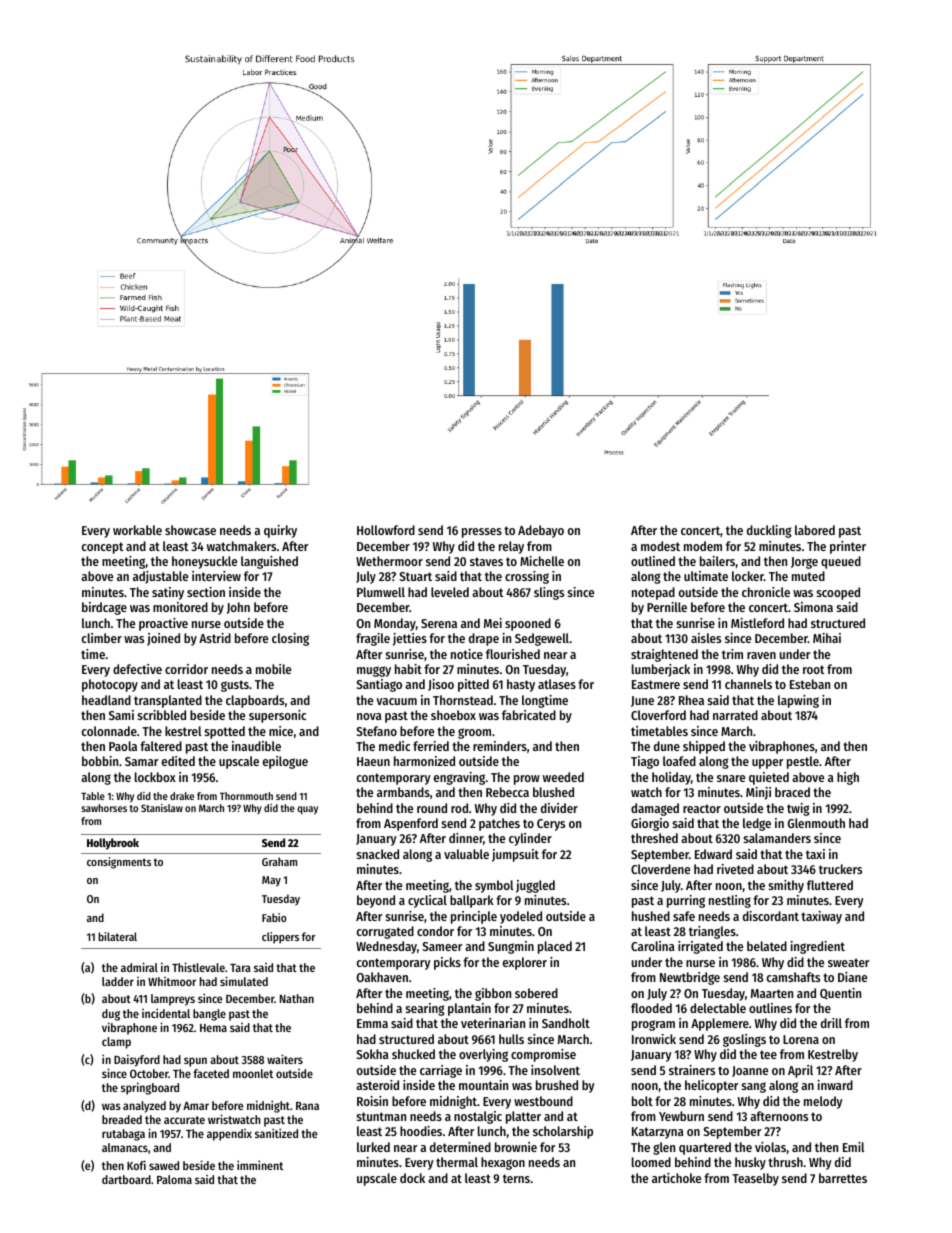  What do you see at coordinates (372, 1023) in the screenshot?
I see `Emma` at bounding box center [372, 1023].
